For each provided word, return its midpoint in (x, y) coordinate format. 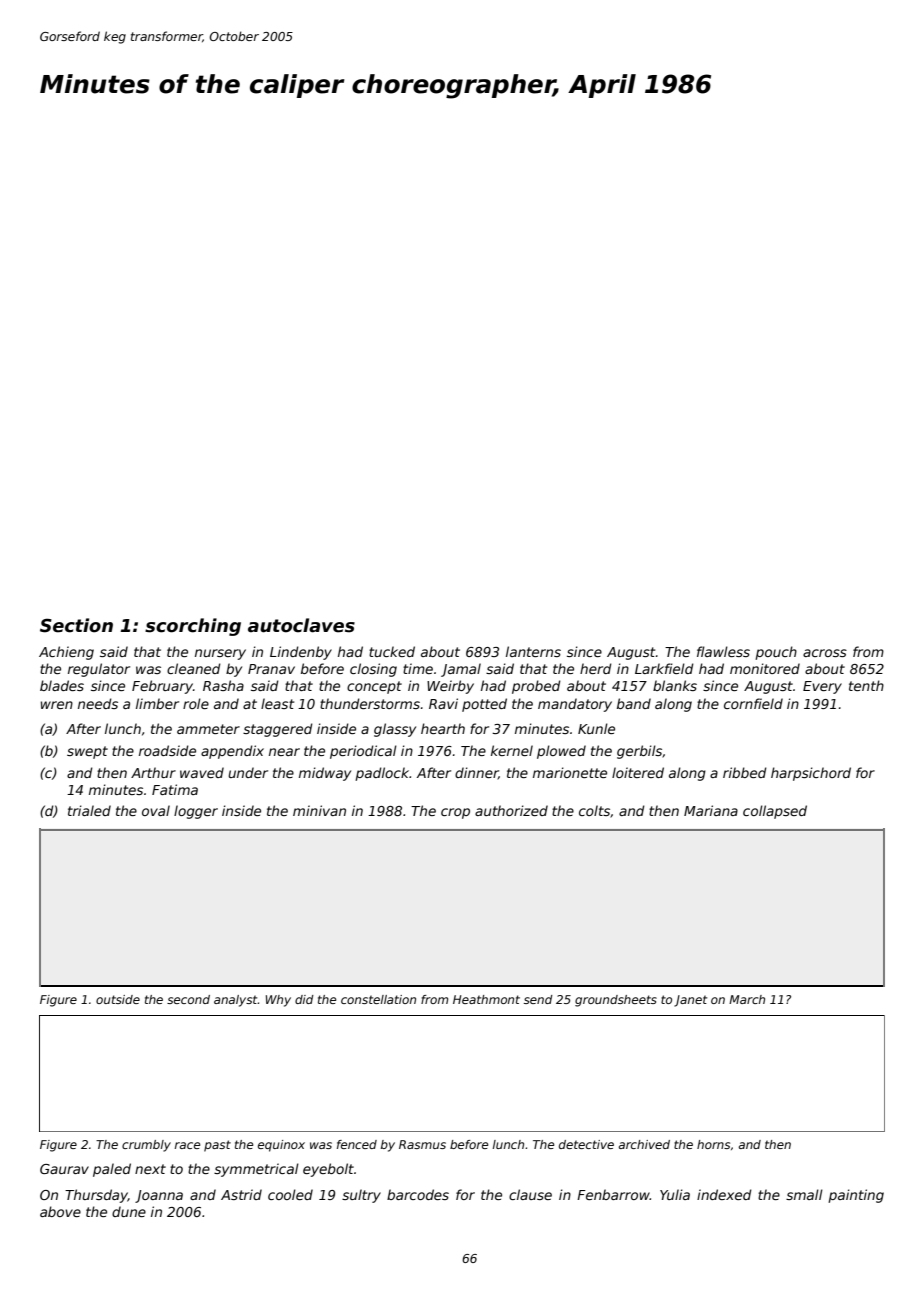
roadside (167, 750)
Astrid (241, 1194)
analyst (236, 1001)
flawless (723, 651)
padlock (382, 774)
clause (530, 1194)
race (187, 1145)
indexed (724, 1194)
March (747, 999)
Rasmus (422, 1144)
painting (856, 1196)
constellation (378, 999)
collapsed (775, 812)
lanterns (533, 651)
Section (76, 625)
